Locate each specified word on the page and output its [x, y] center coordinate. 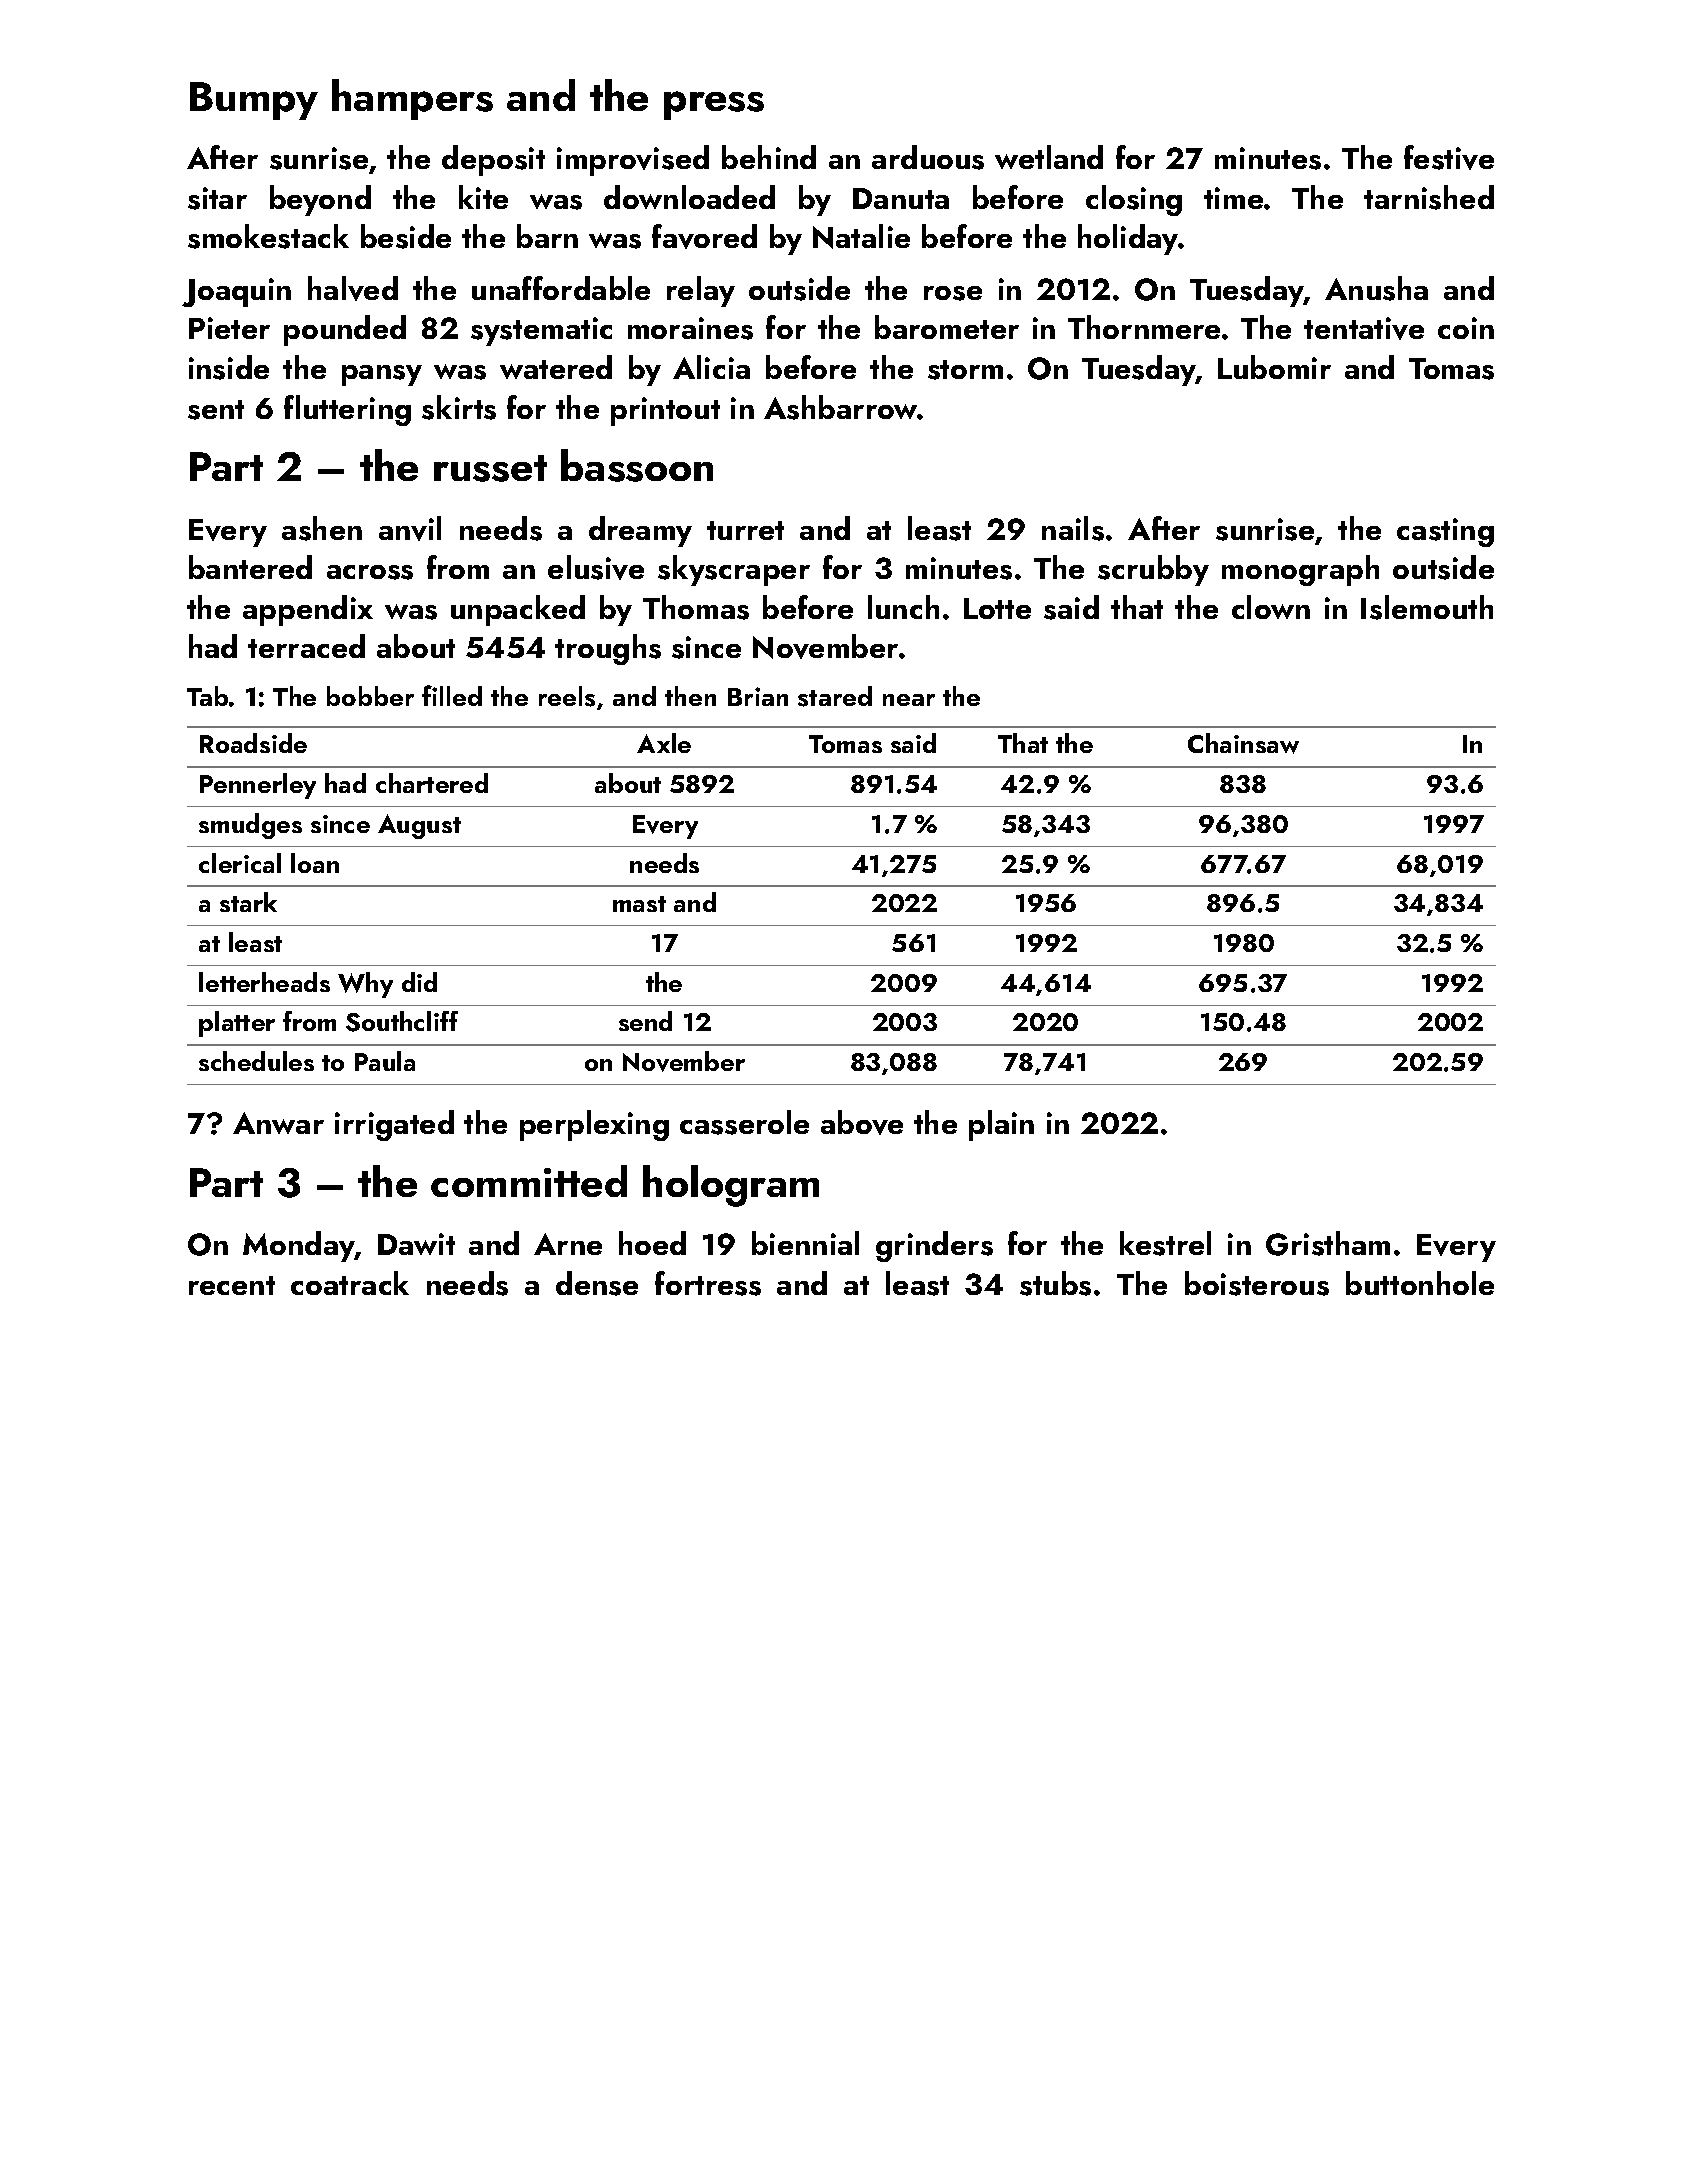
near [909, 700]
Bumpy [254, 101]
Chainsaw [1243, 743]
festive [1449, 157]
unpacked [518, 610]
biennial [805, 1243]
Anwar [278, 1123]
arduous [928, 157]
